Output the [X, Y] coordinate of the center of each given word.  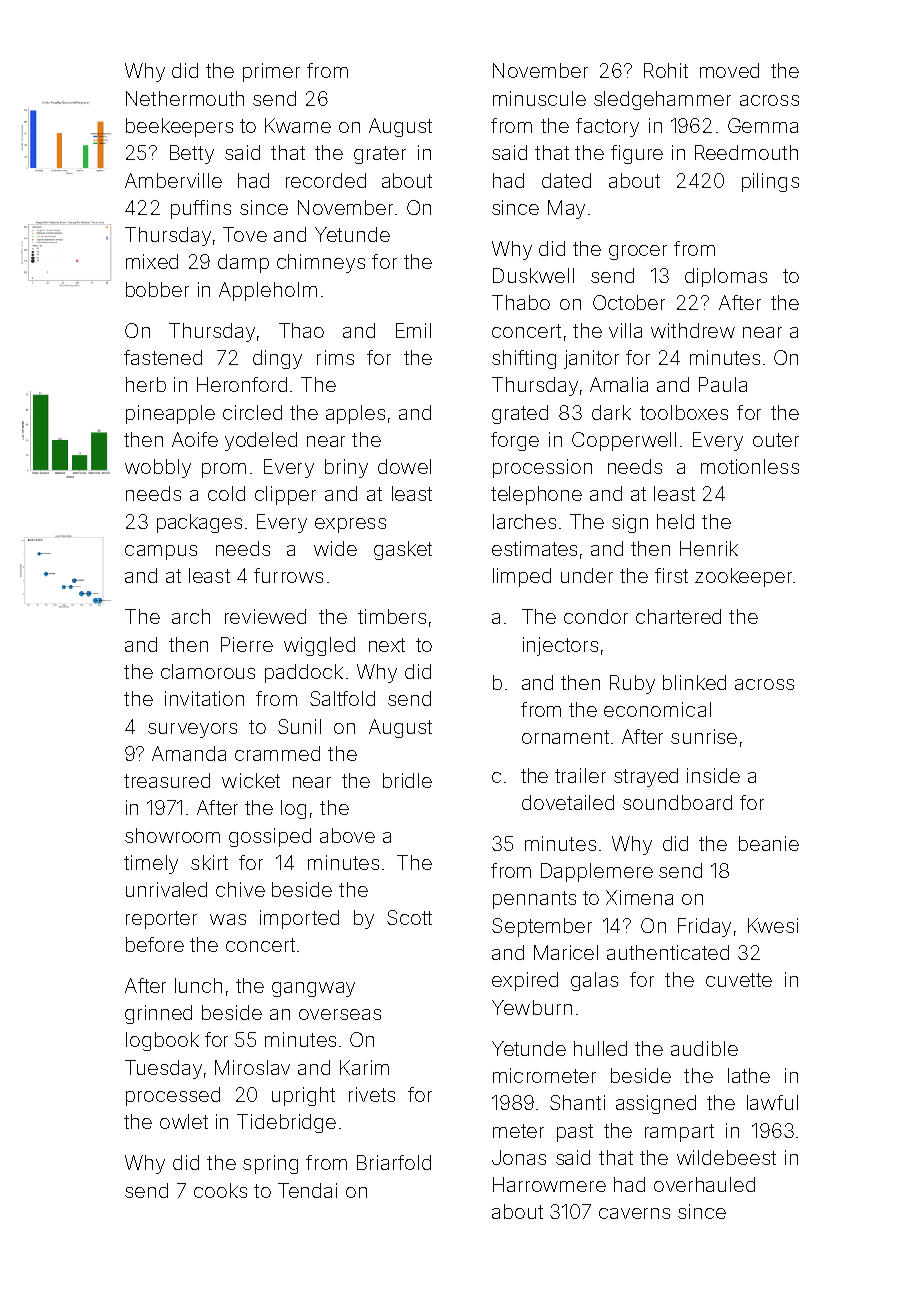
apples [355, 414]
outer [776, 440]
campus [161, 552]
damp [243, 263]
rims [335, 357]
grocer [638, 252]
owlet [184, 1121]
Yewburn [532, 1007]
